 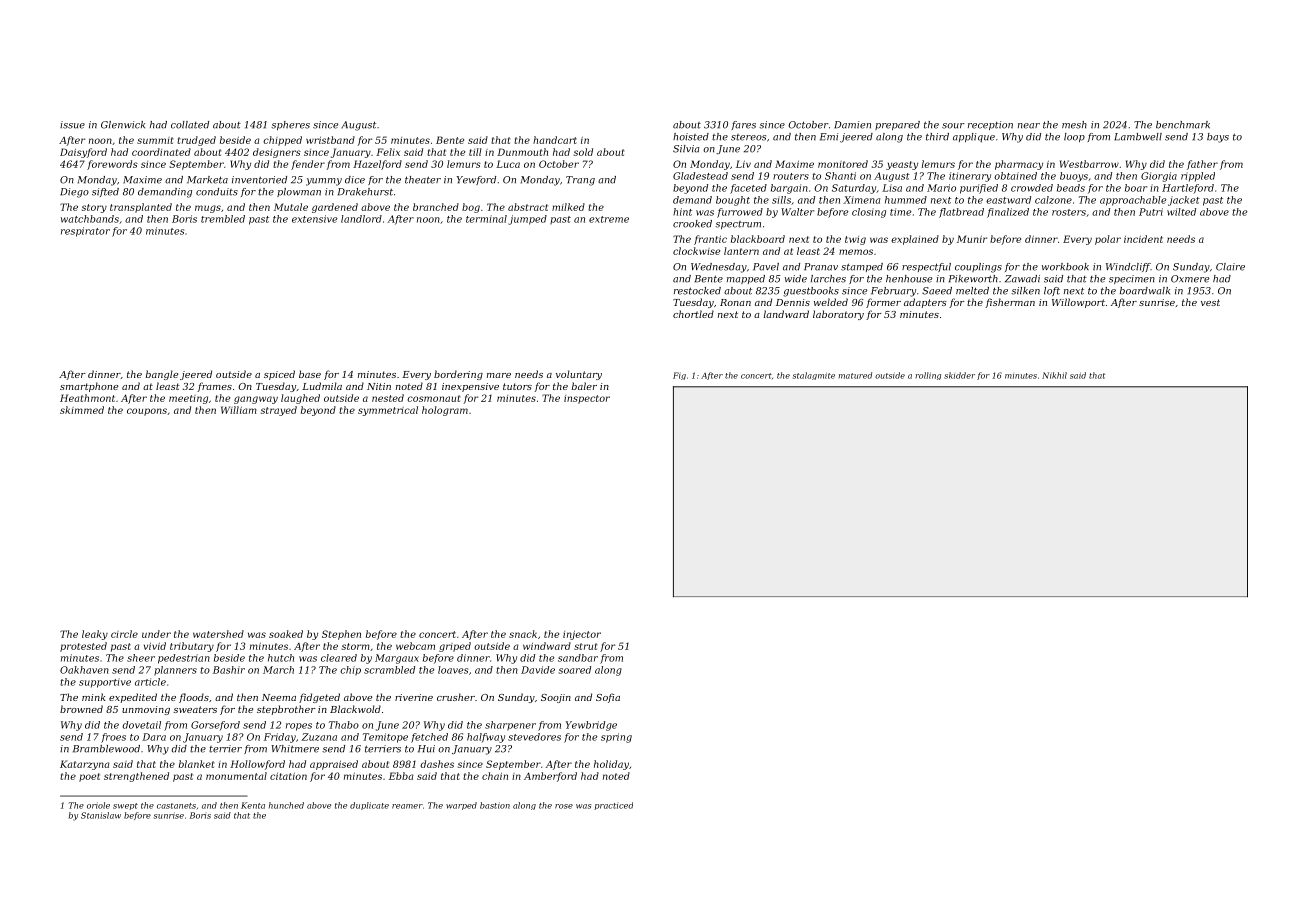 What do you see at coordinates (495, 805) in the screenshot?
I see `bastion` at bounding box center [495, 805].
